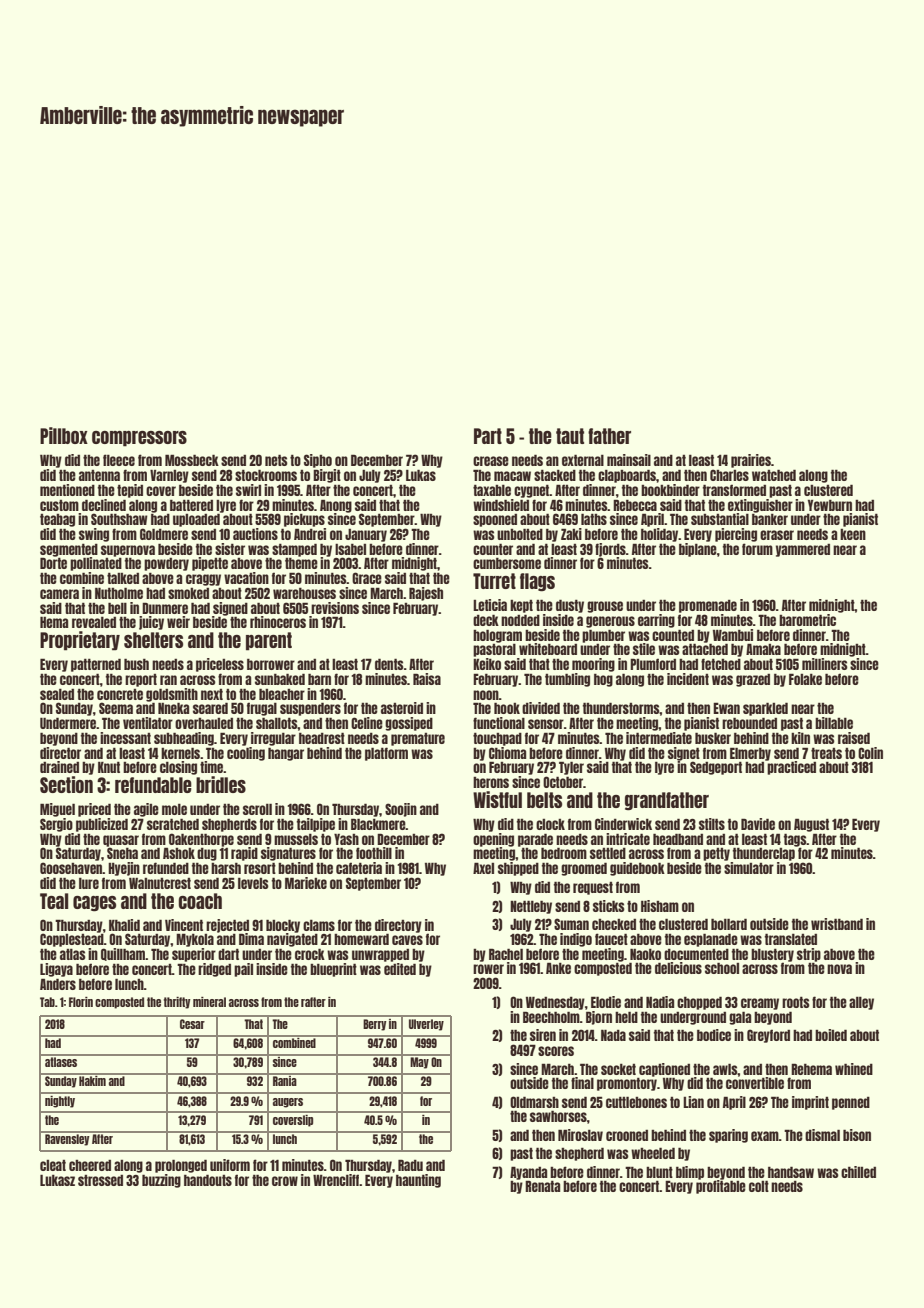 The height and width of the screenshot is (1308, 924). What do you see at coordinates (69, 550) in the screenshot?
I see `segmented` at bounding box center [69, 550].
